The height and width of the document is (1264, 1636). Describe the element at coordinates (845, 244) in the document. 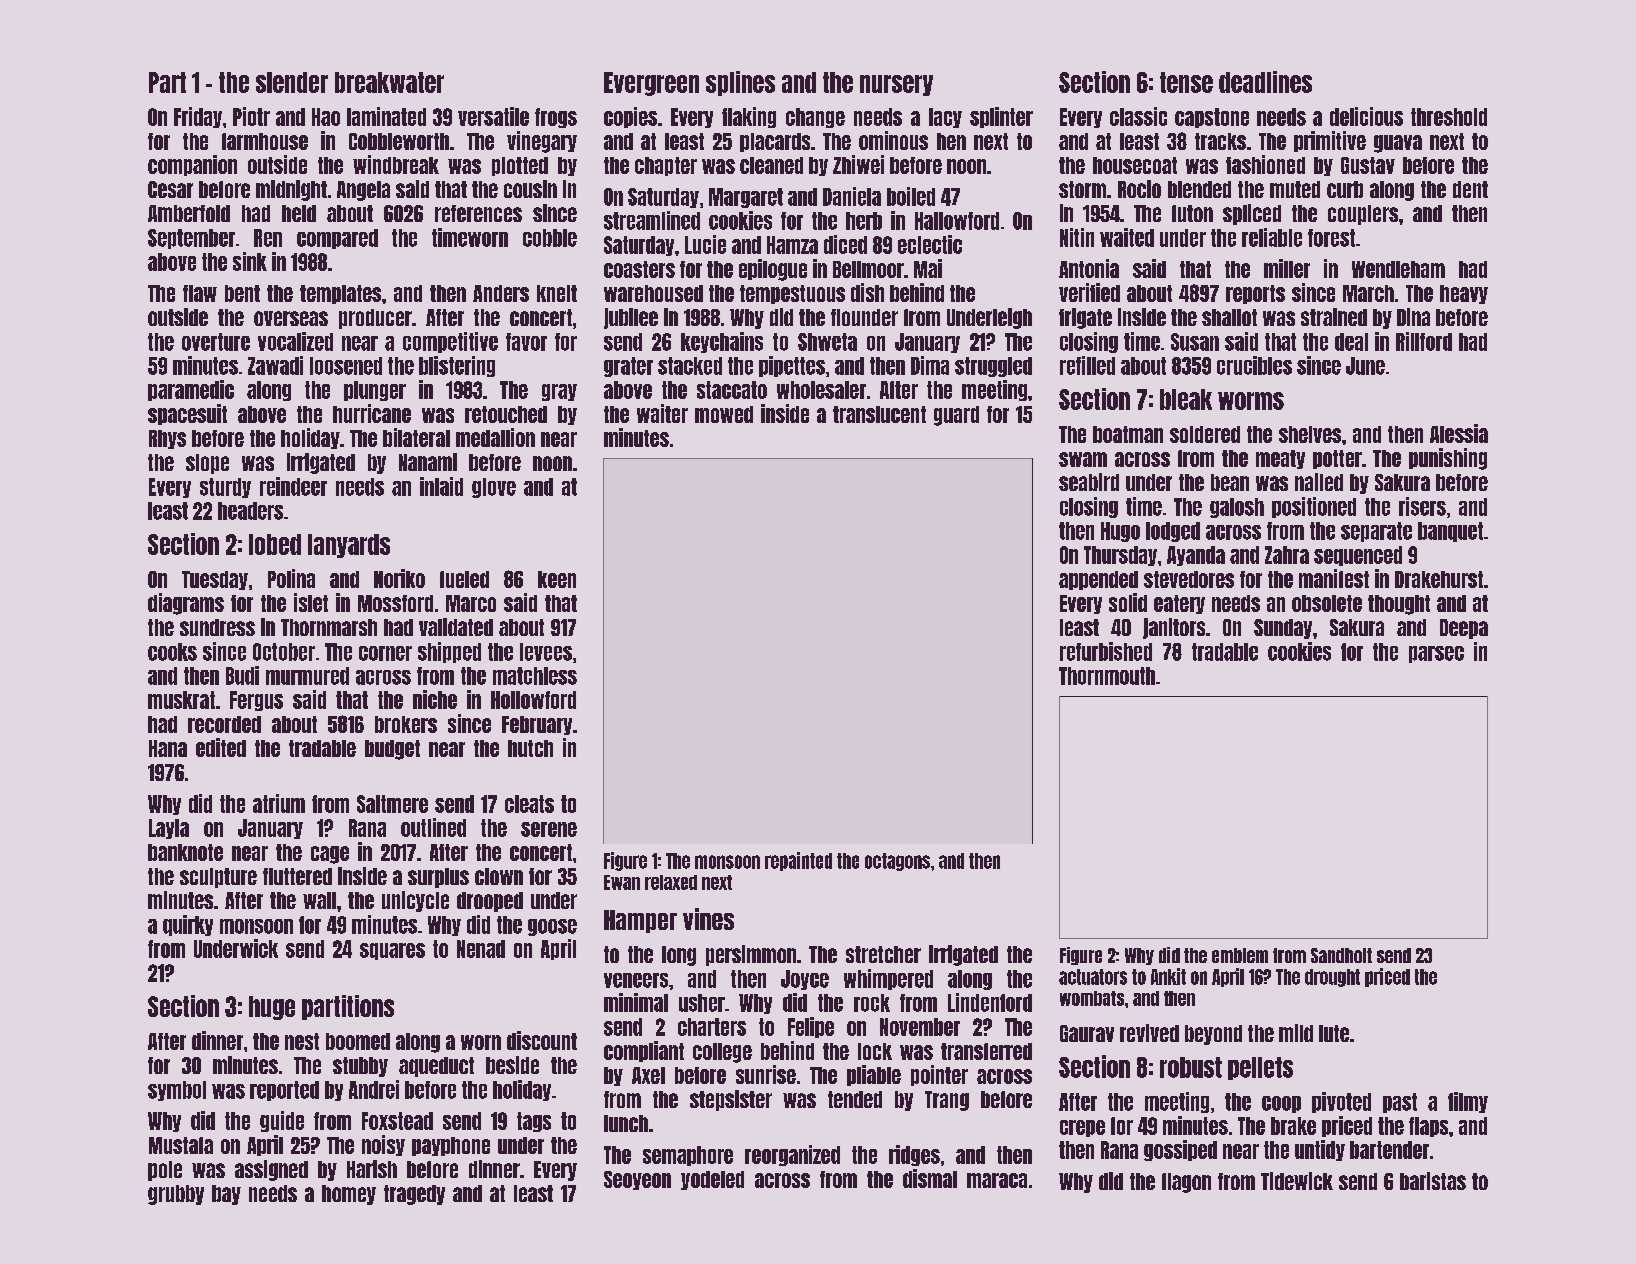

I see `diced` at that location.
